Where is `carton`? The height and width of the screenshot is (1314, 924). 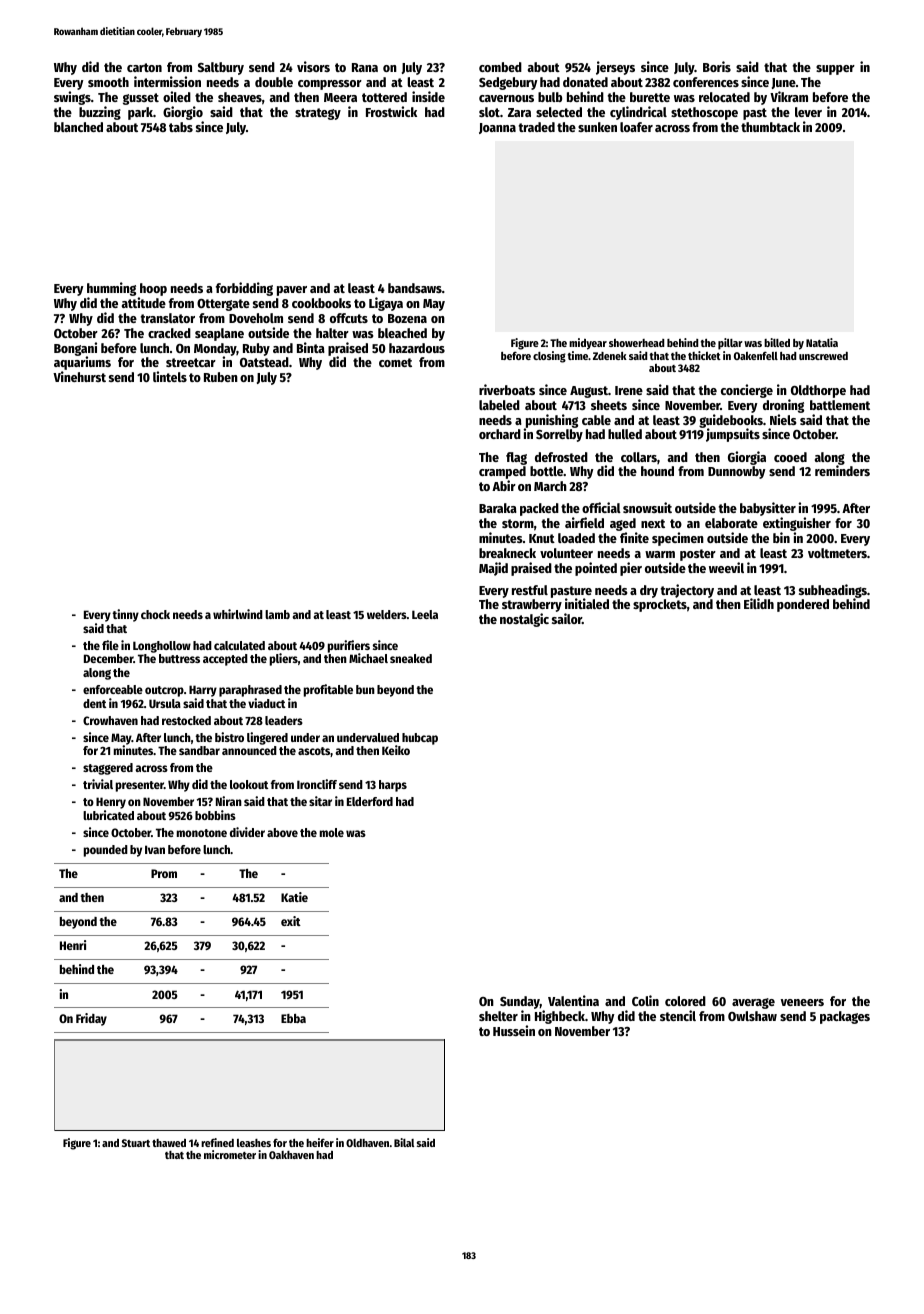
carton is located at coordinates (144, 67).
